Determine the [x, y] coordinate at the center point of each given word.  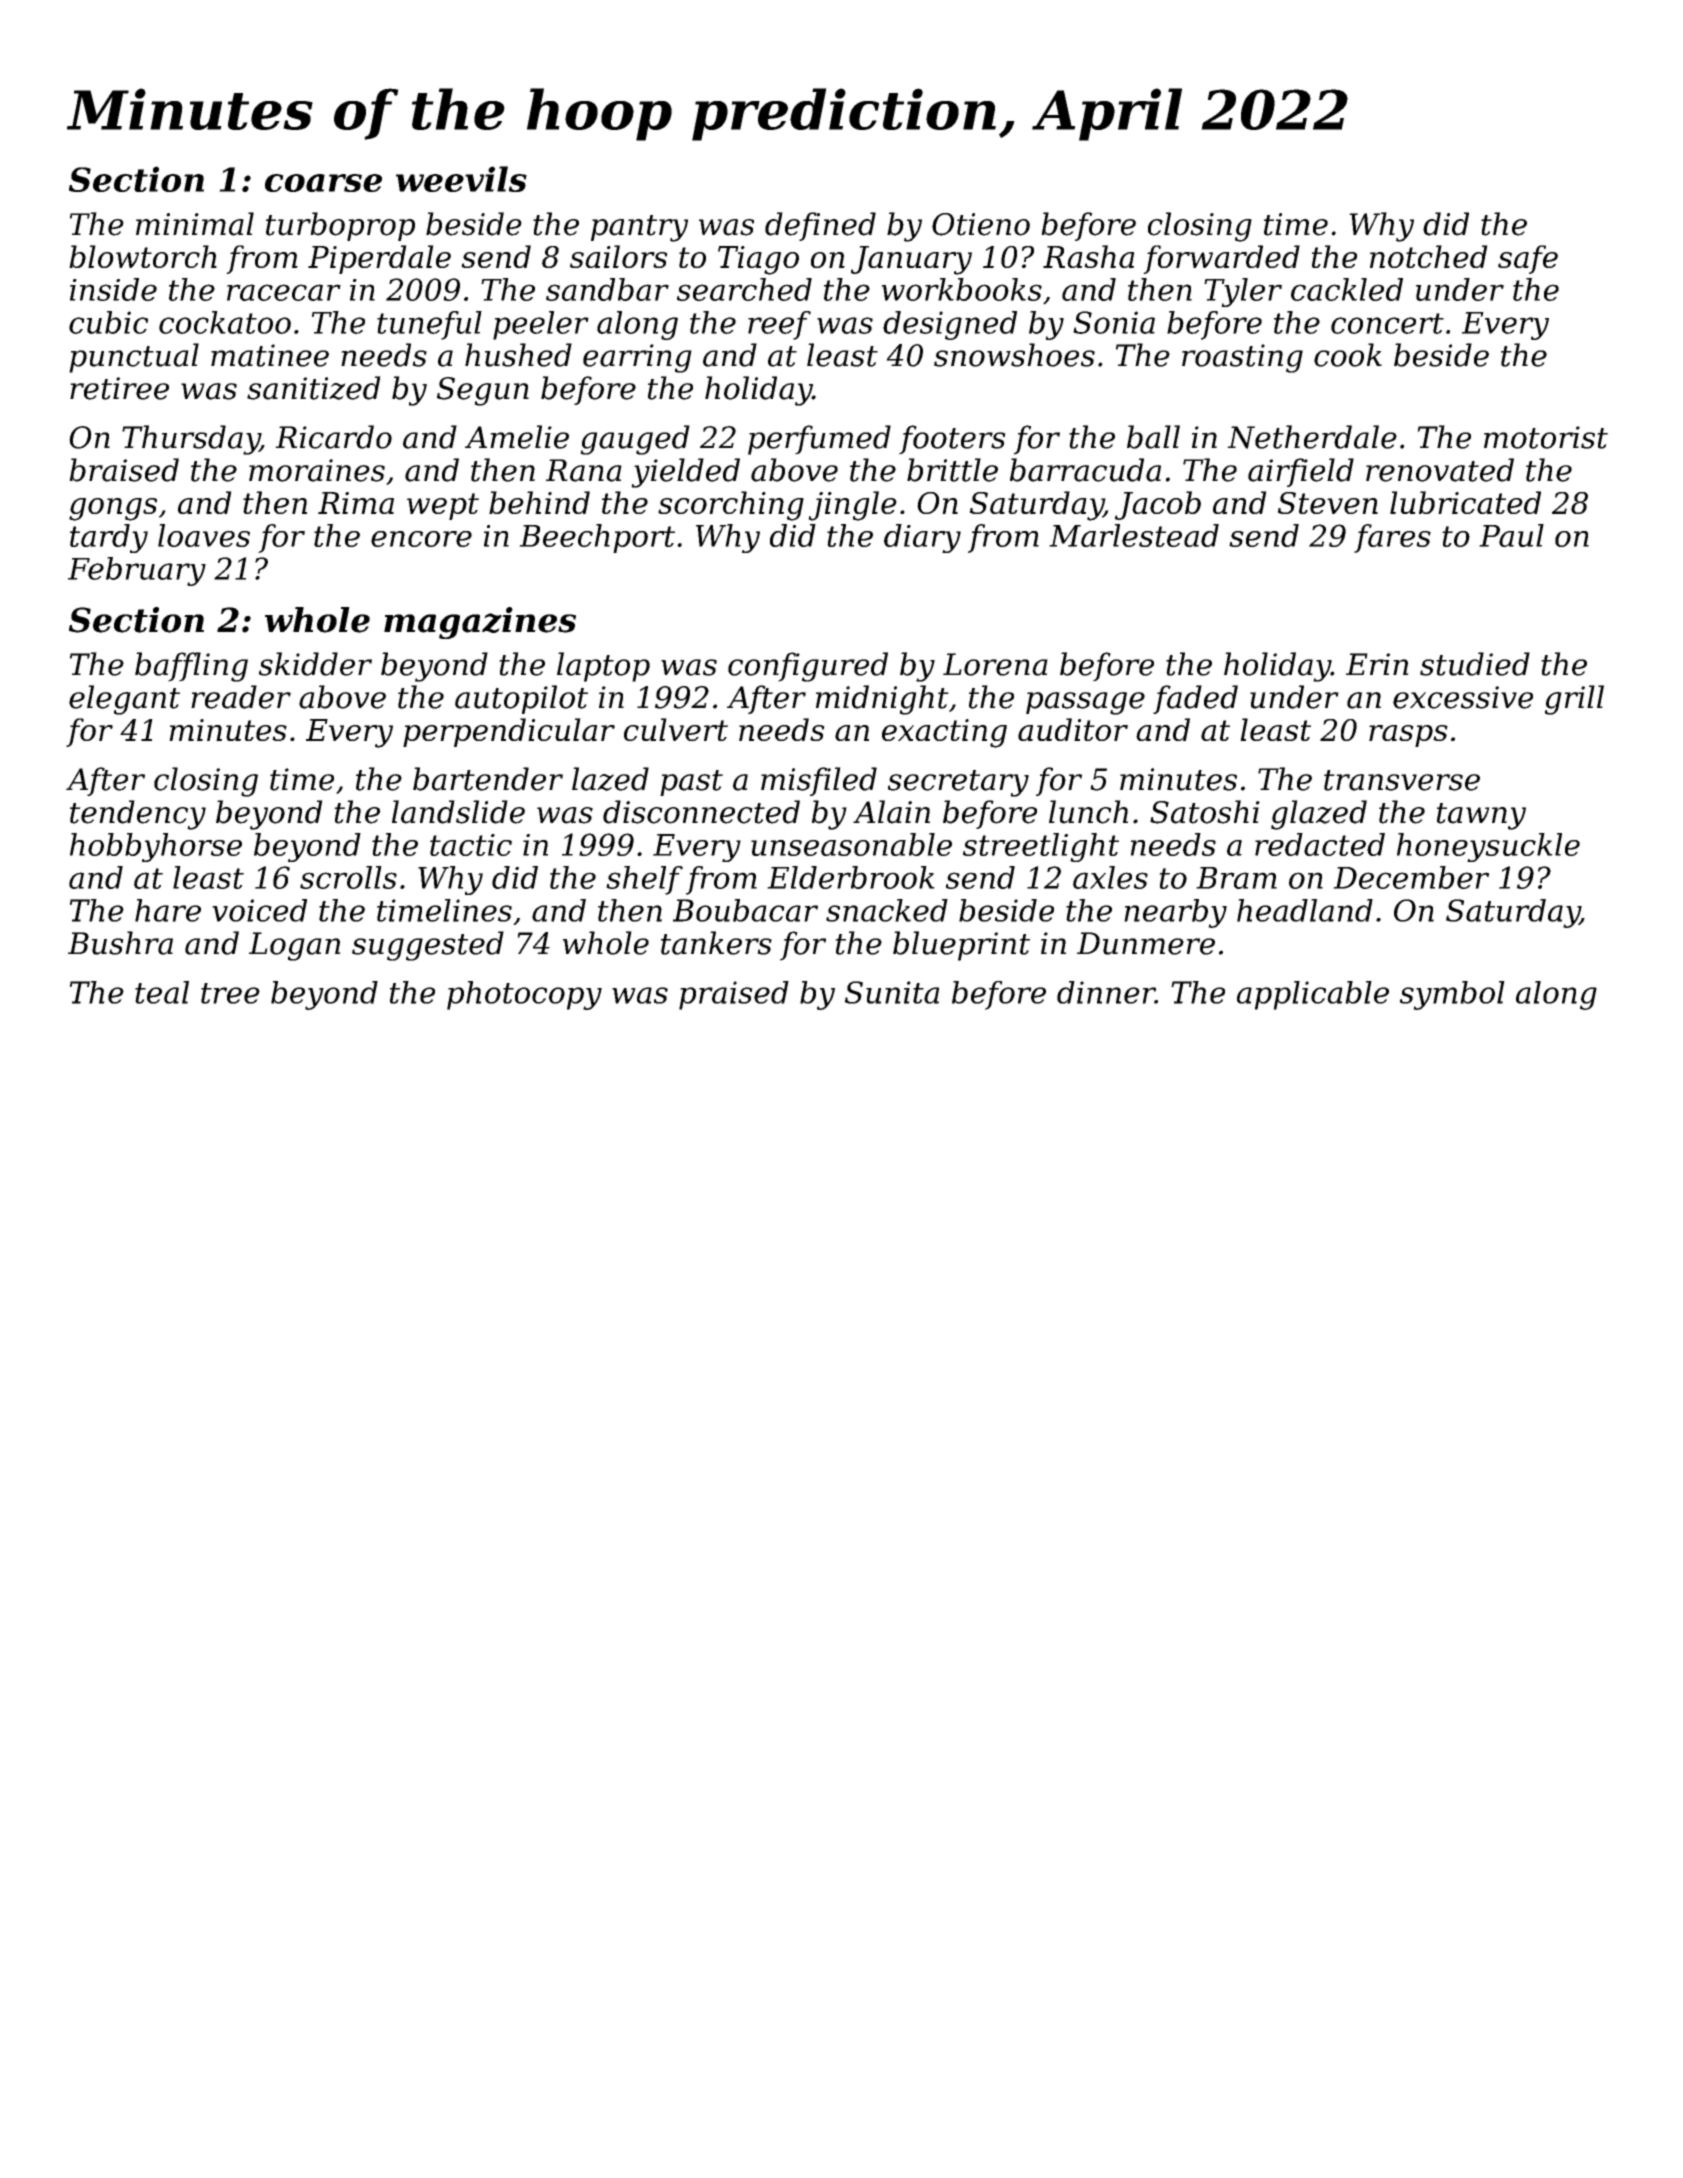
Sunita [892, 992]
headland [1305, 910]
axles [1110, 877]
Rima [356, 503]
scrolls [348, 877]
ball [1153, 437]
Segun [483, 391]
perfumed [819, 440]
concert [1387, 323]
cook [1348, 355]
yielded [685, 473]
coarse [323, 183]
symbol [1452, 995]
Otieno [981, 224]
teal [162, 992]
